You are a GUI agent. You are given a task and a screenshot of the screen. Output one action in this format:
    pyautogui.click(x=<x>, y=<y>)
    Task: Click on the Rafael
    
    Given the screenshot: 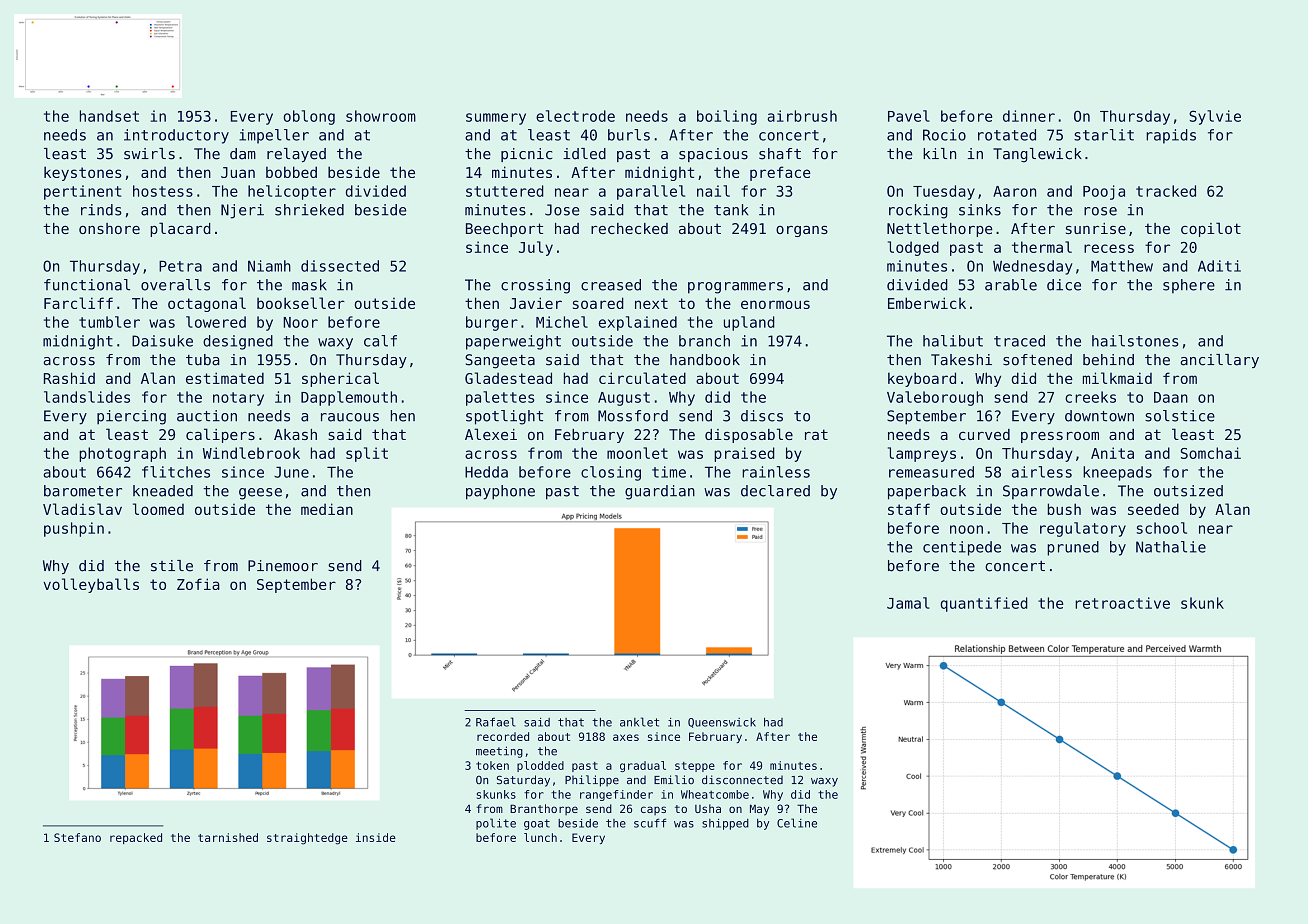 What is the action you would take?
    pyautogui.click(x=495, y=722)
